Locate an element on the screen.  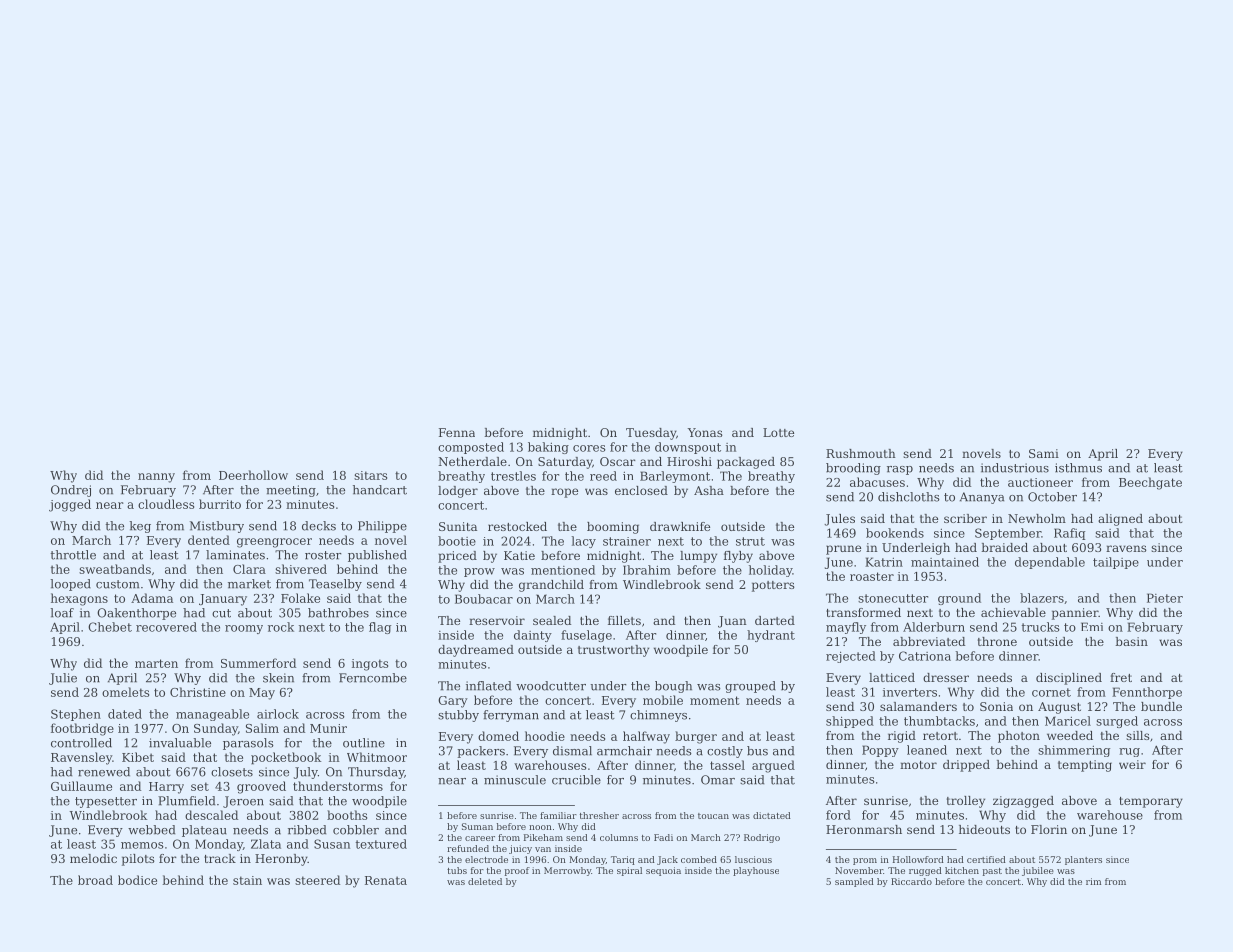
thumbtacks is located at coordinates (939, 721).
